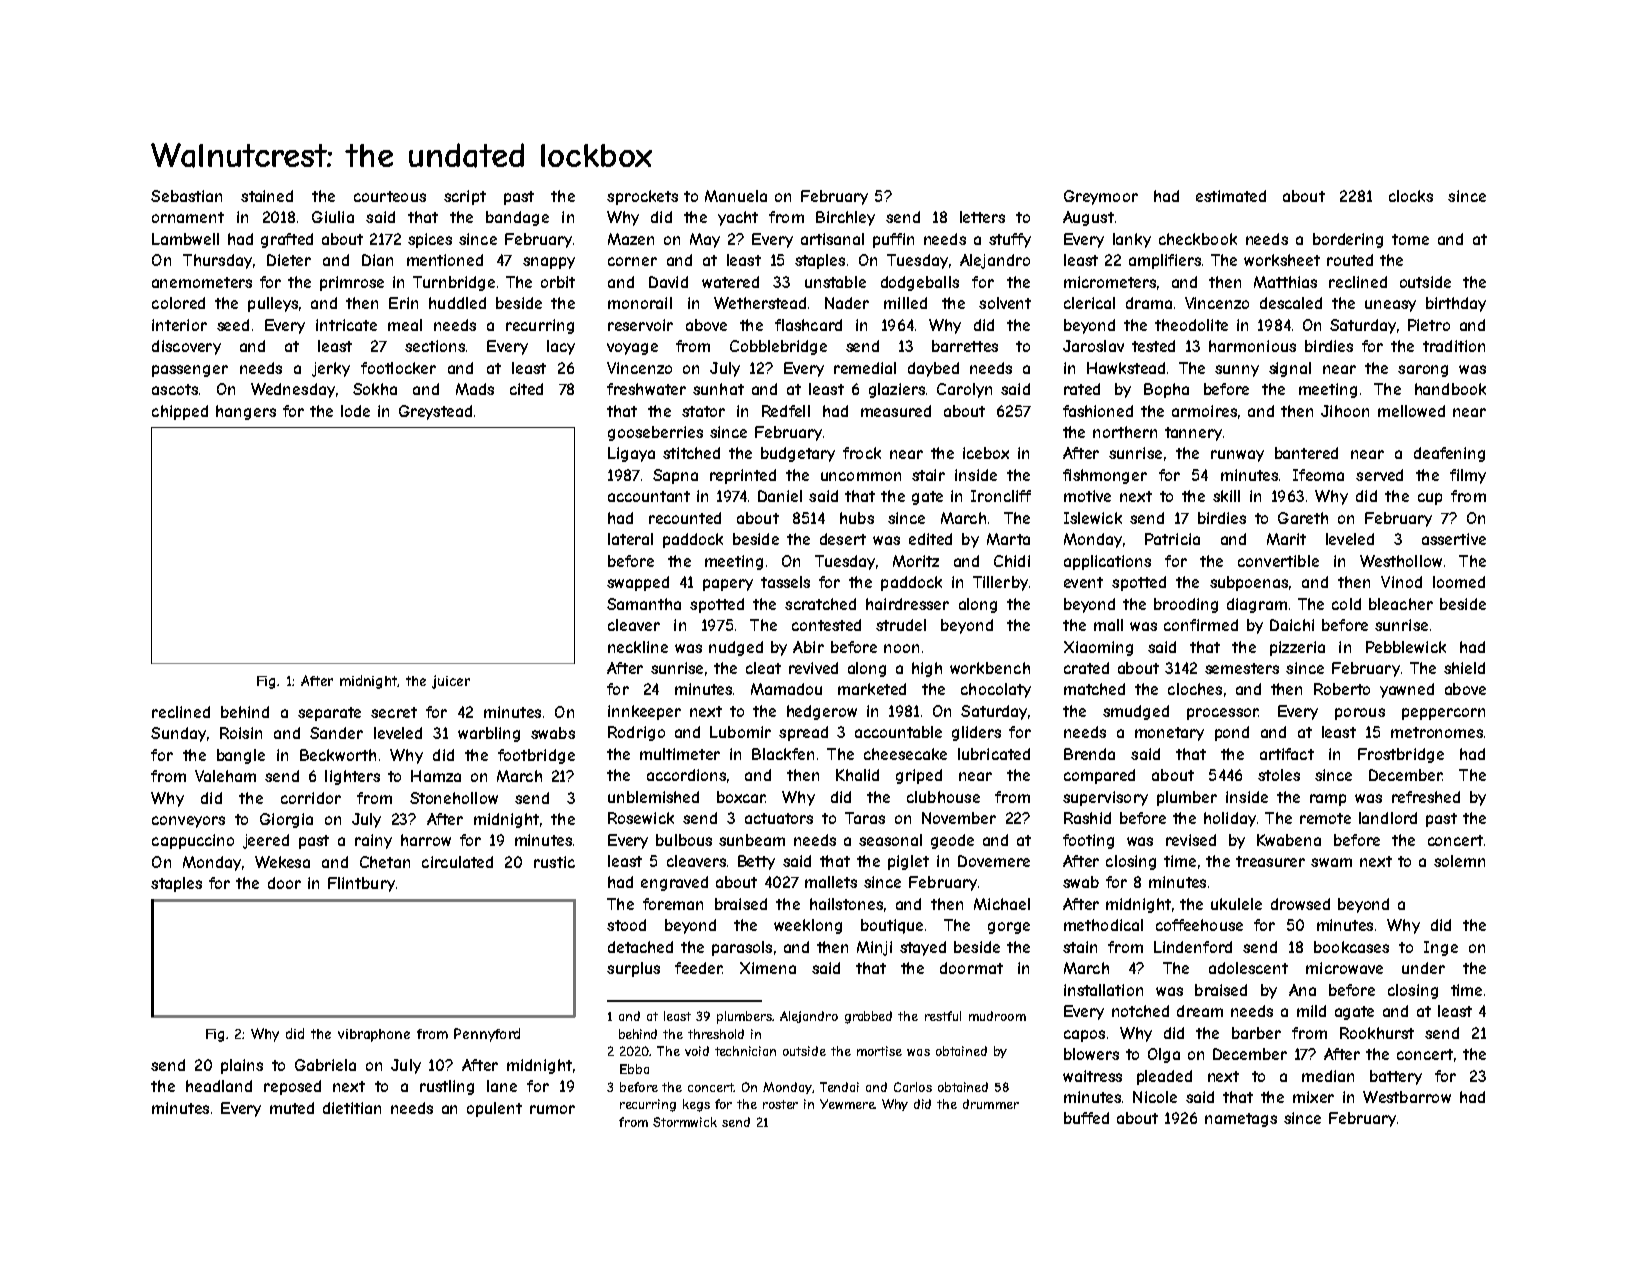 This screenshot has height=1266, width=1638. I want to click on muted, so click(292, 1108).
